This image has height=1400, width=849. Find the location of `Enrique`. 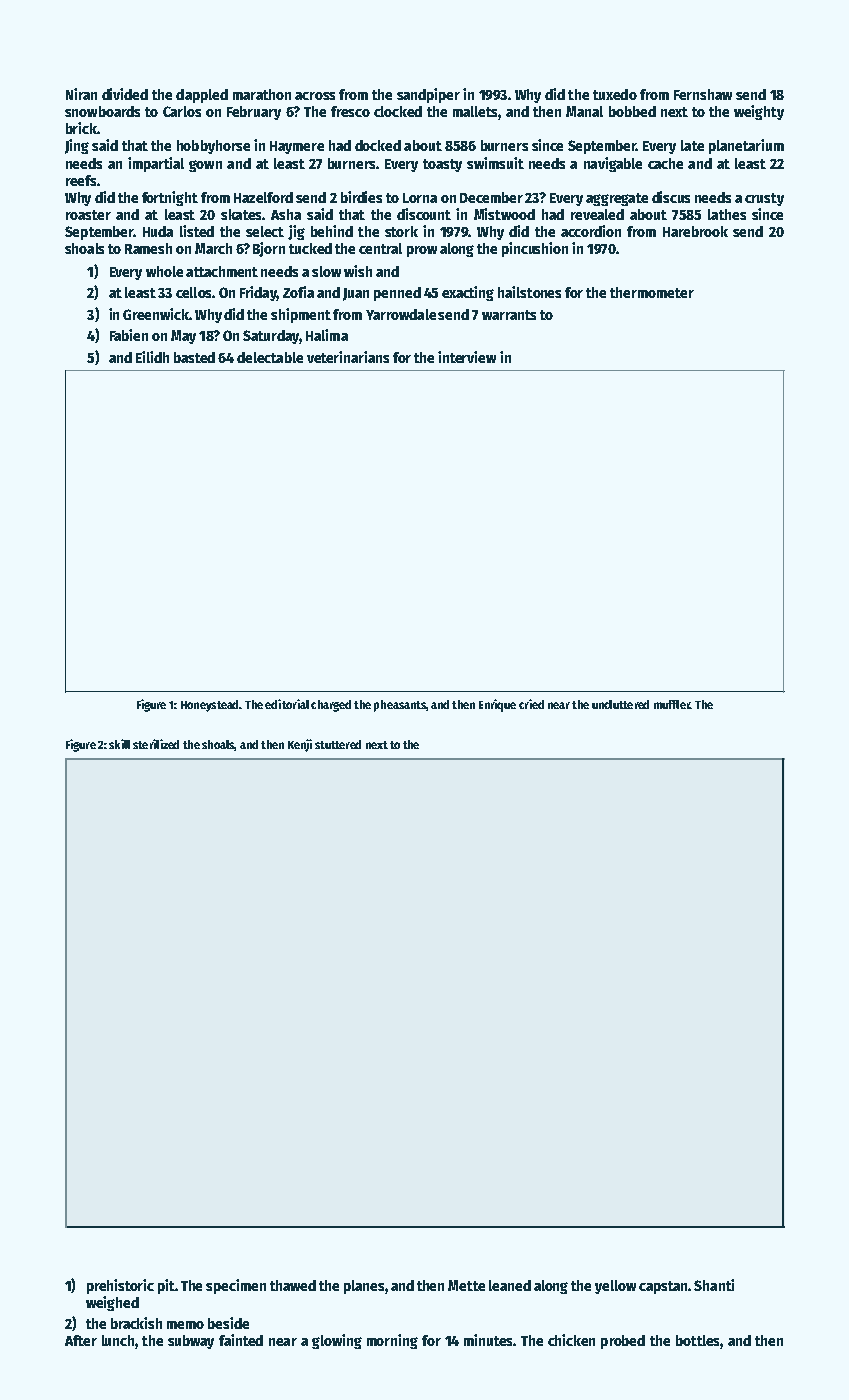

Enrique is located at coordinates (497, 705).
